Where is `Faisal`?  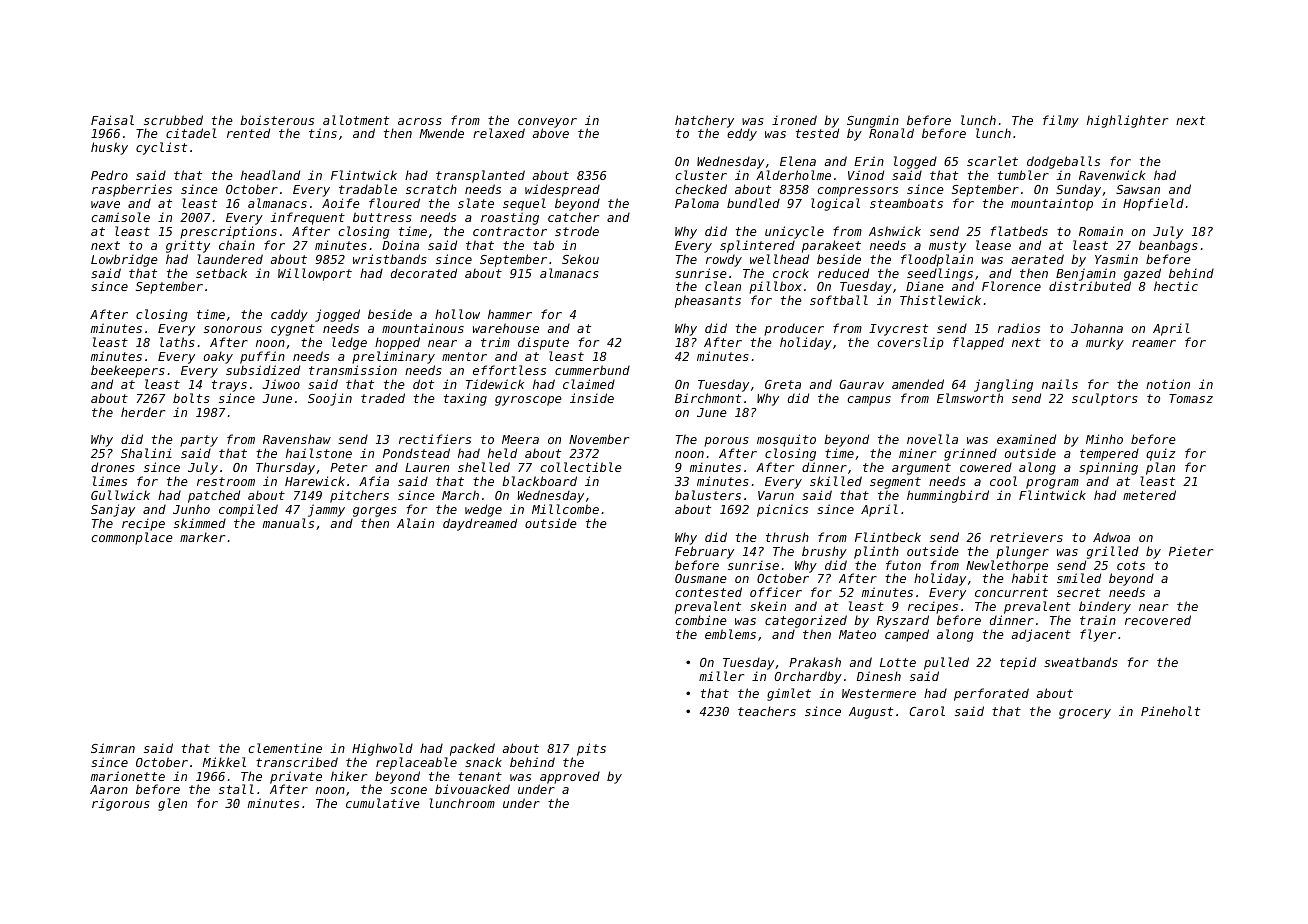 Faisal is located at coordinates (112, 120).
